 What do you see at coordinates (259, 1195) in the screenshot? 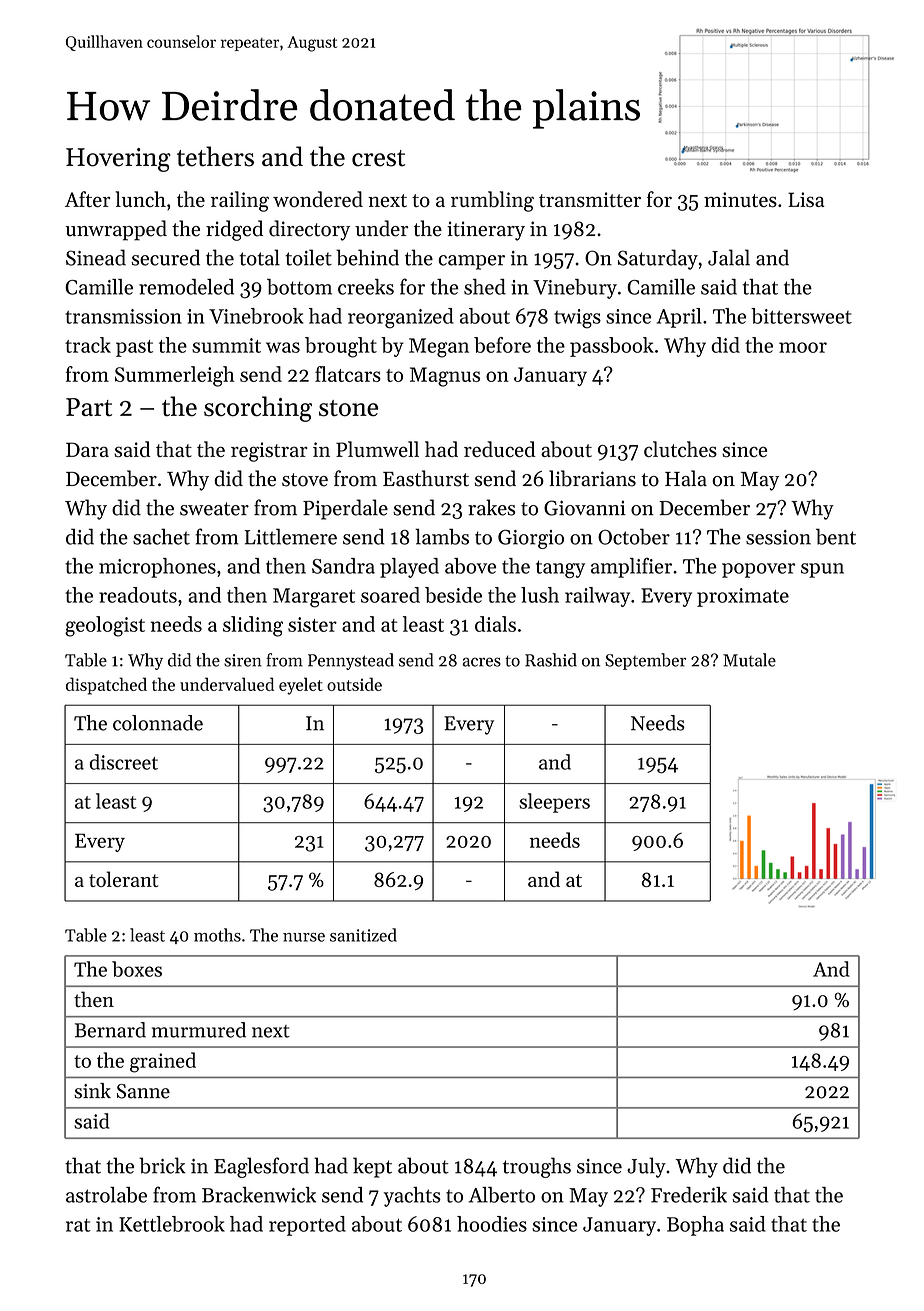
I see `Brackenwick` at bounding box center [259, 1195].
